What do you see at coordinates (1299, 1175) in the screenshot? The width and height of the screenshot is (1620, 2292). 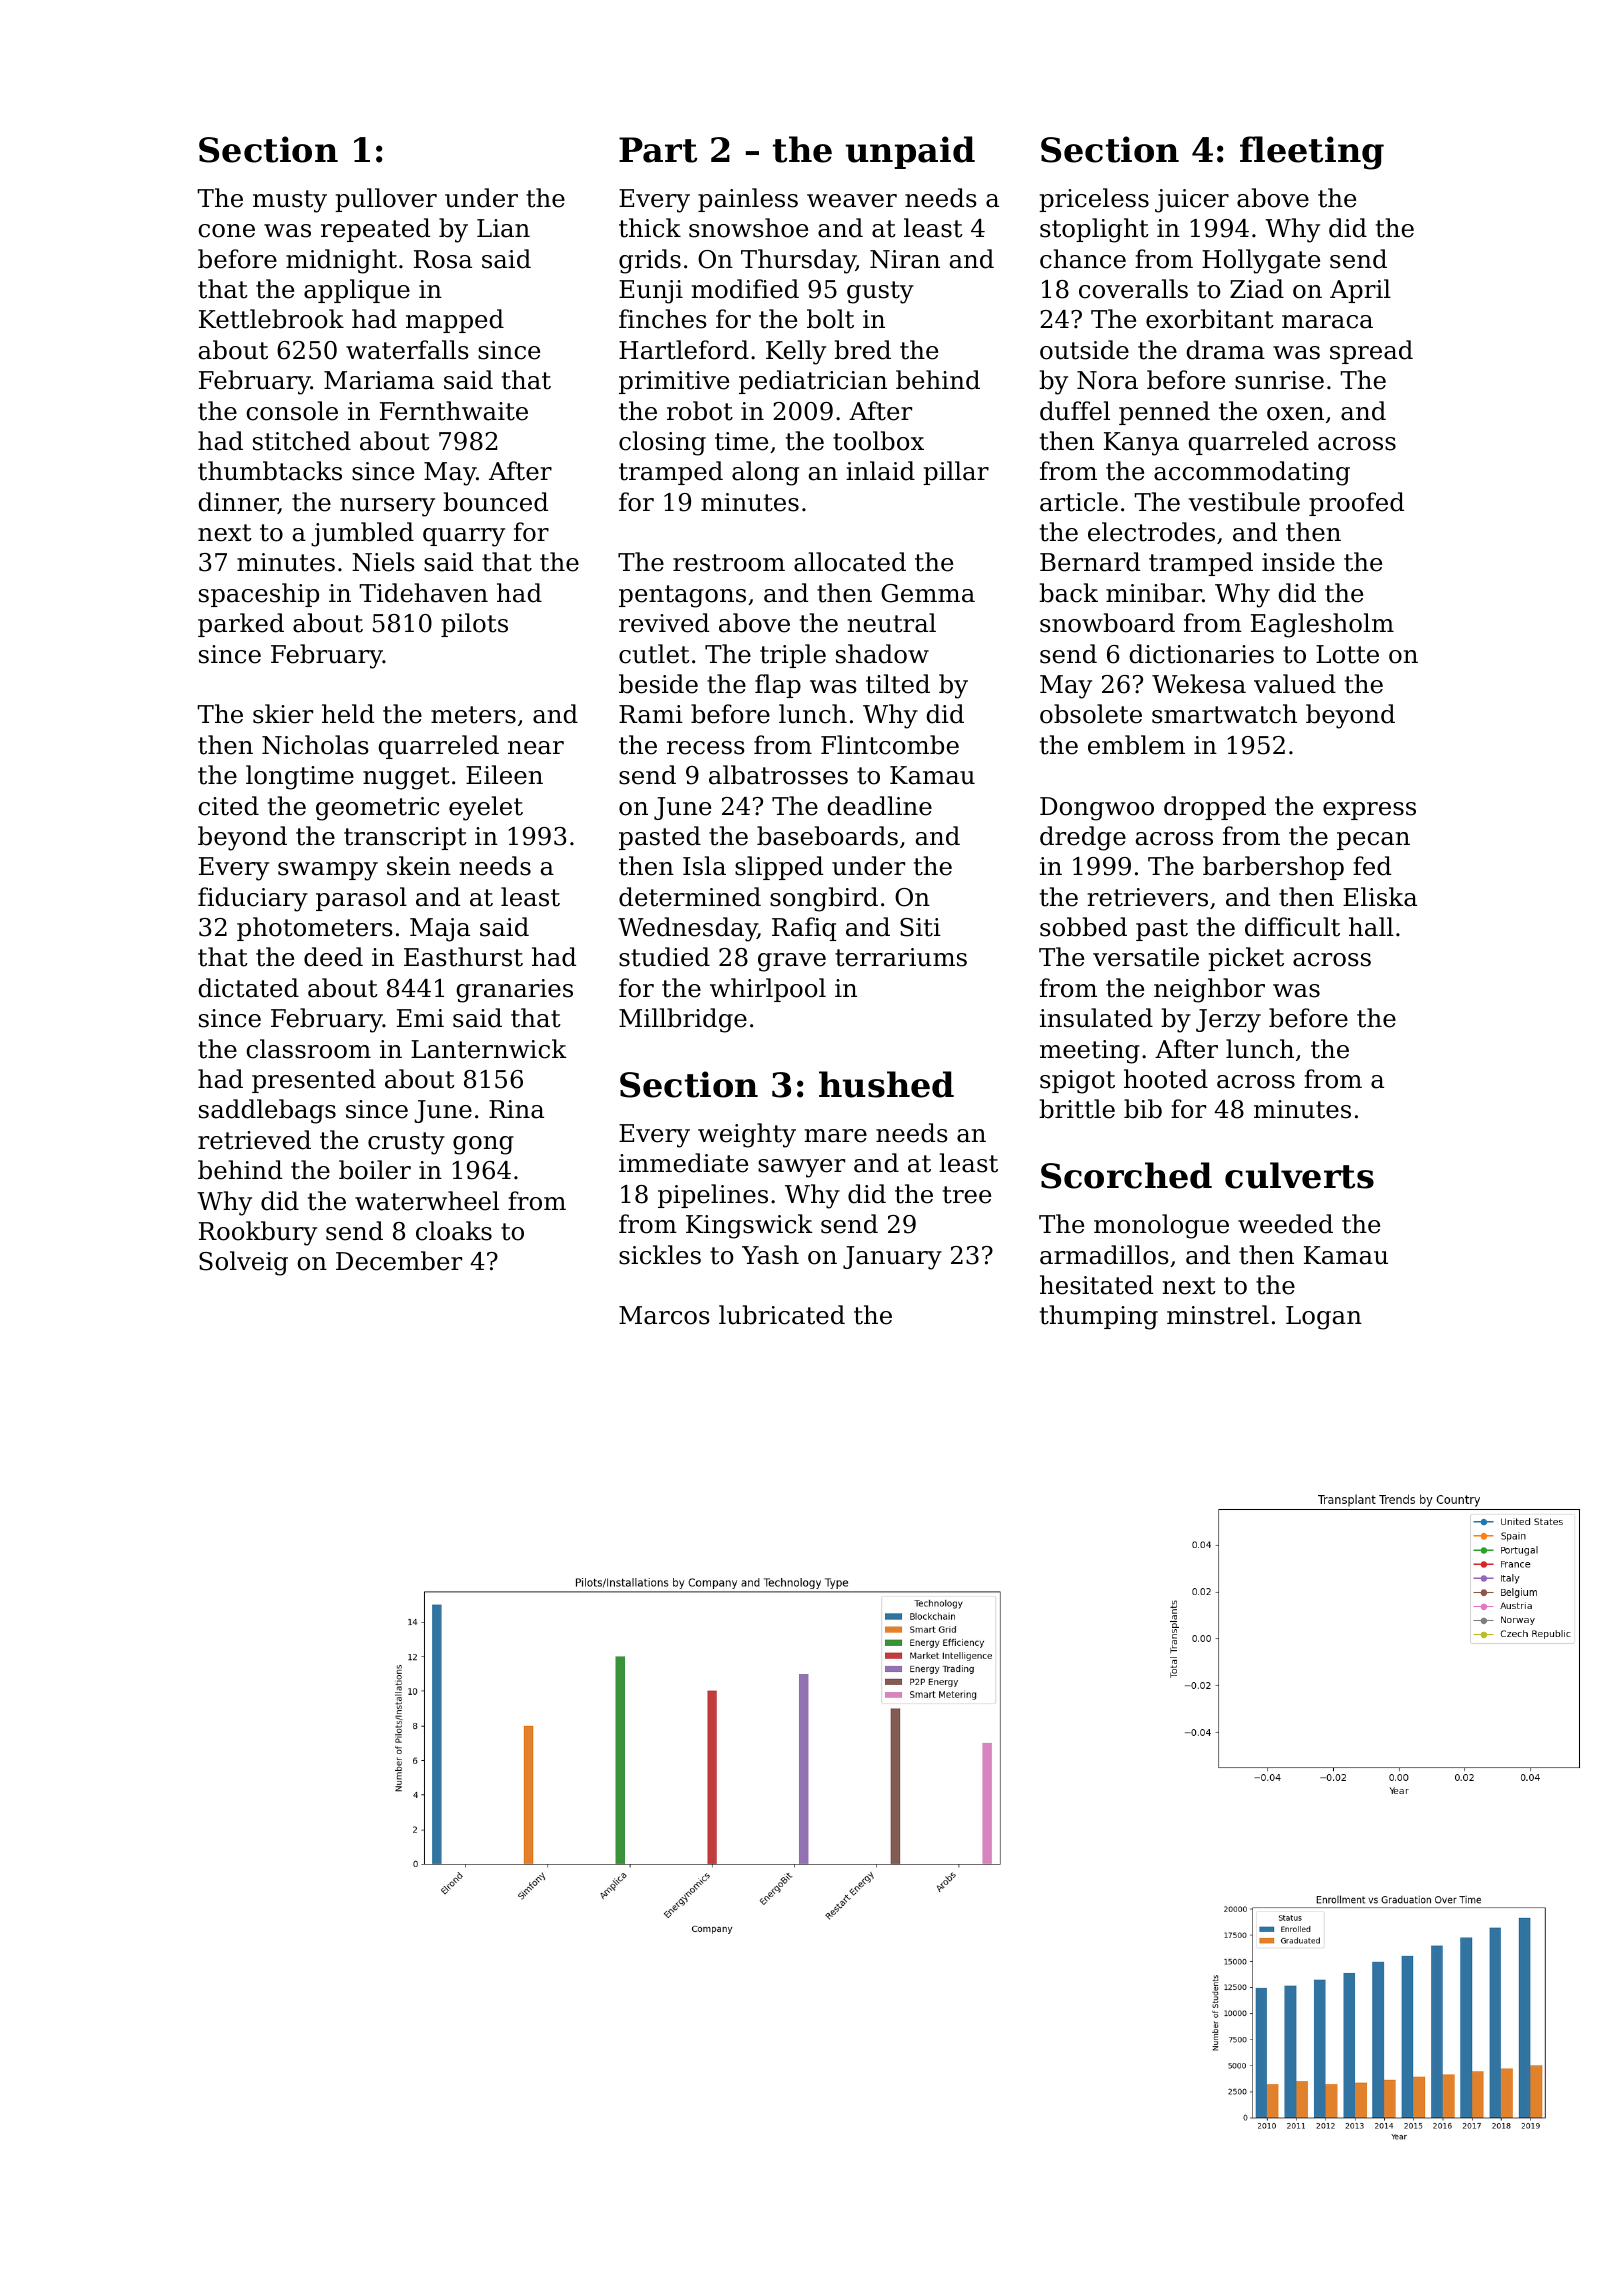 I see `culverts` at bounding box center [1299, 1175].
